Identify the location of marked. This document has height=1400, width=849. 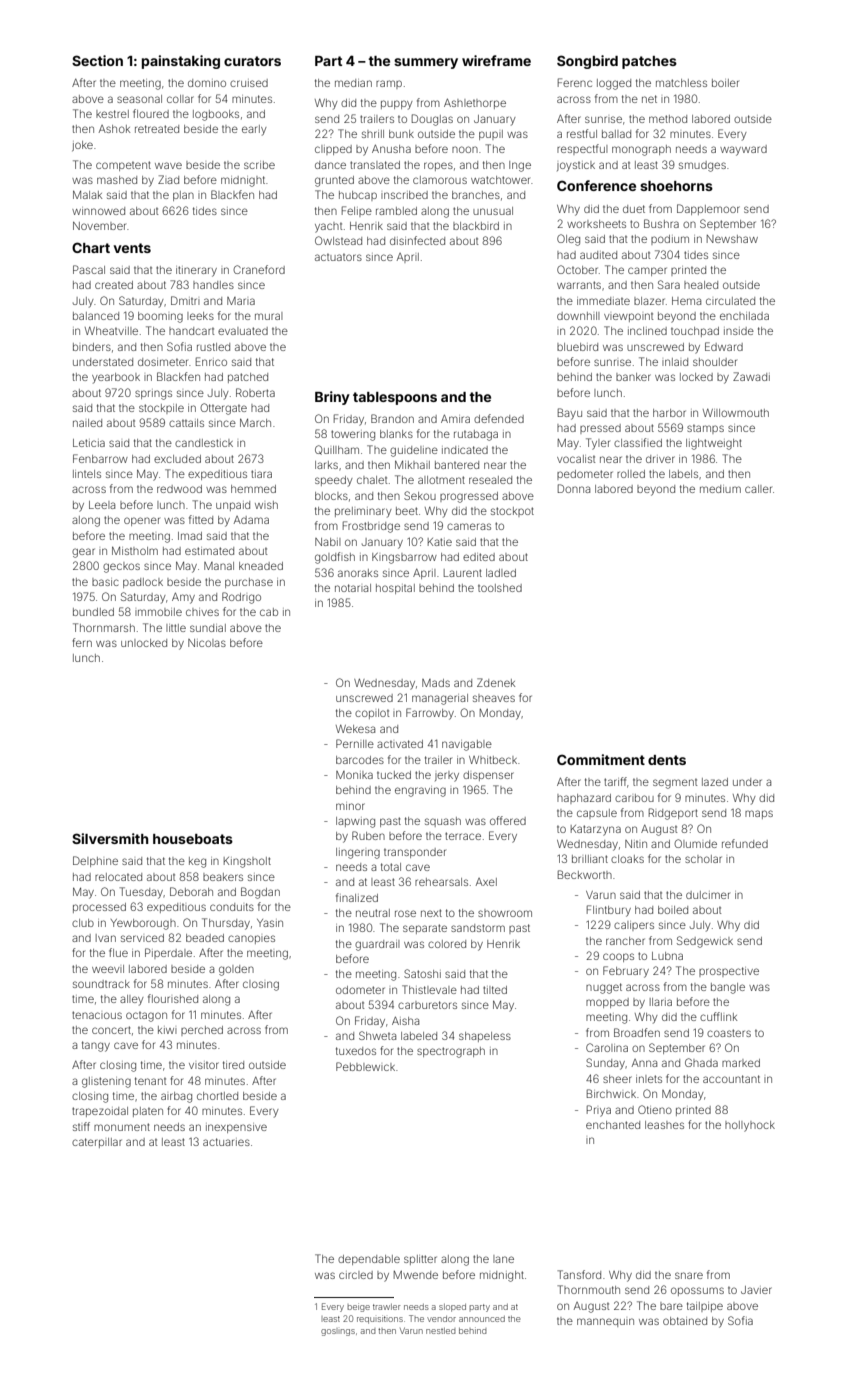
(741, 1063).
